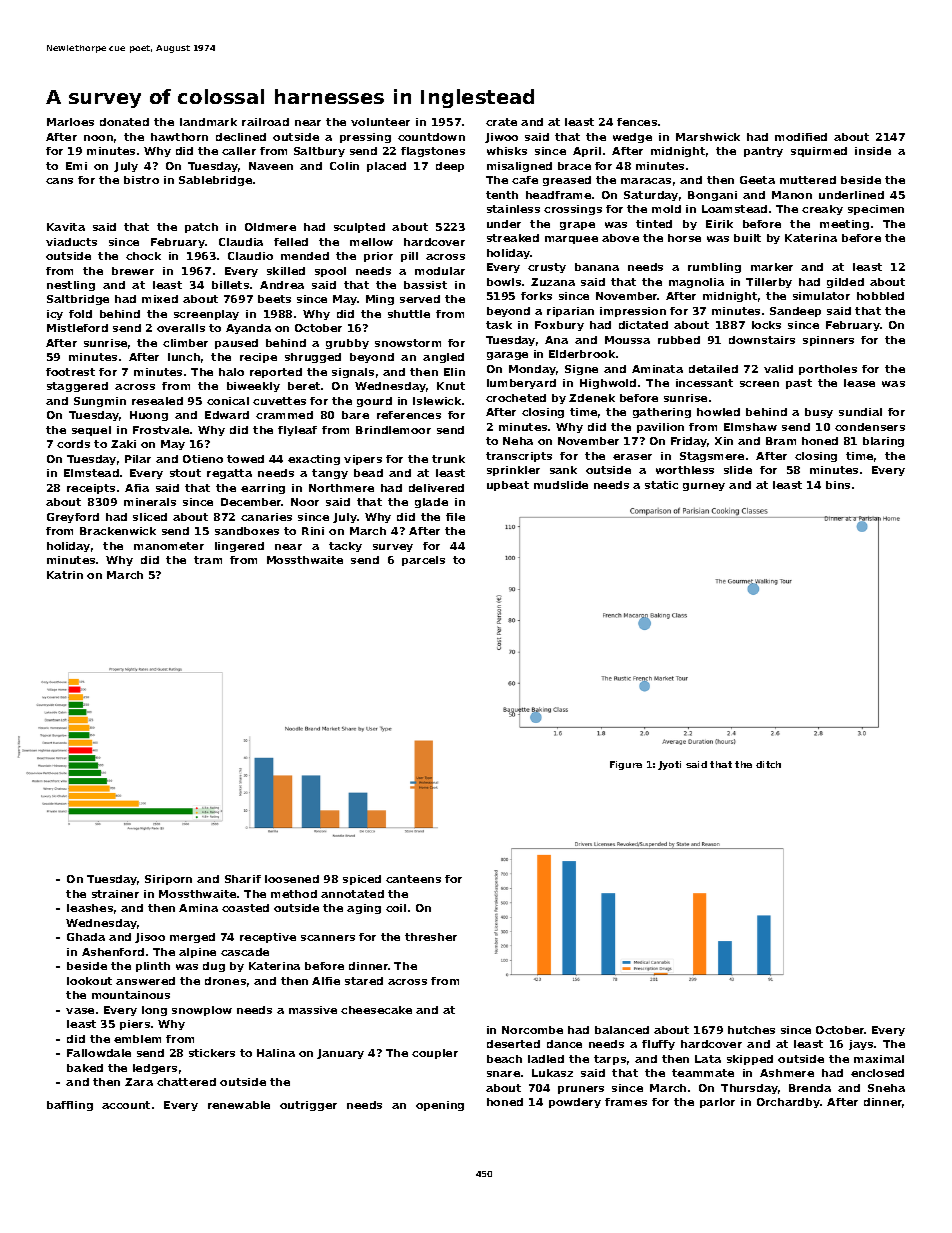  Describe the element at coordinates (423, 561) in the page. I see `parcels` at that location.
